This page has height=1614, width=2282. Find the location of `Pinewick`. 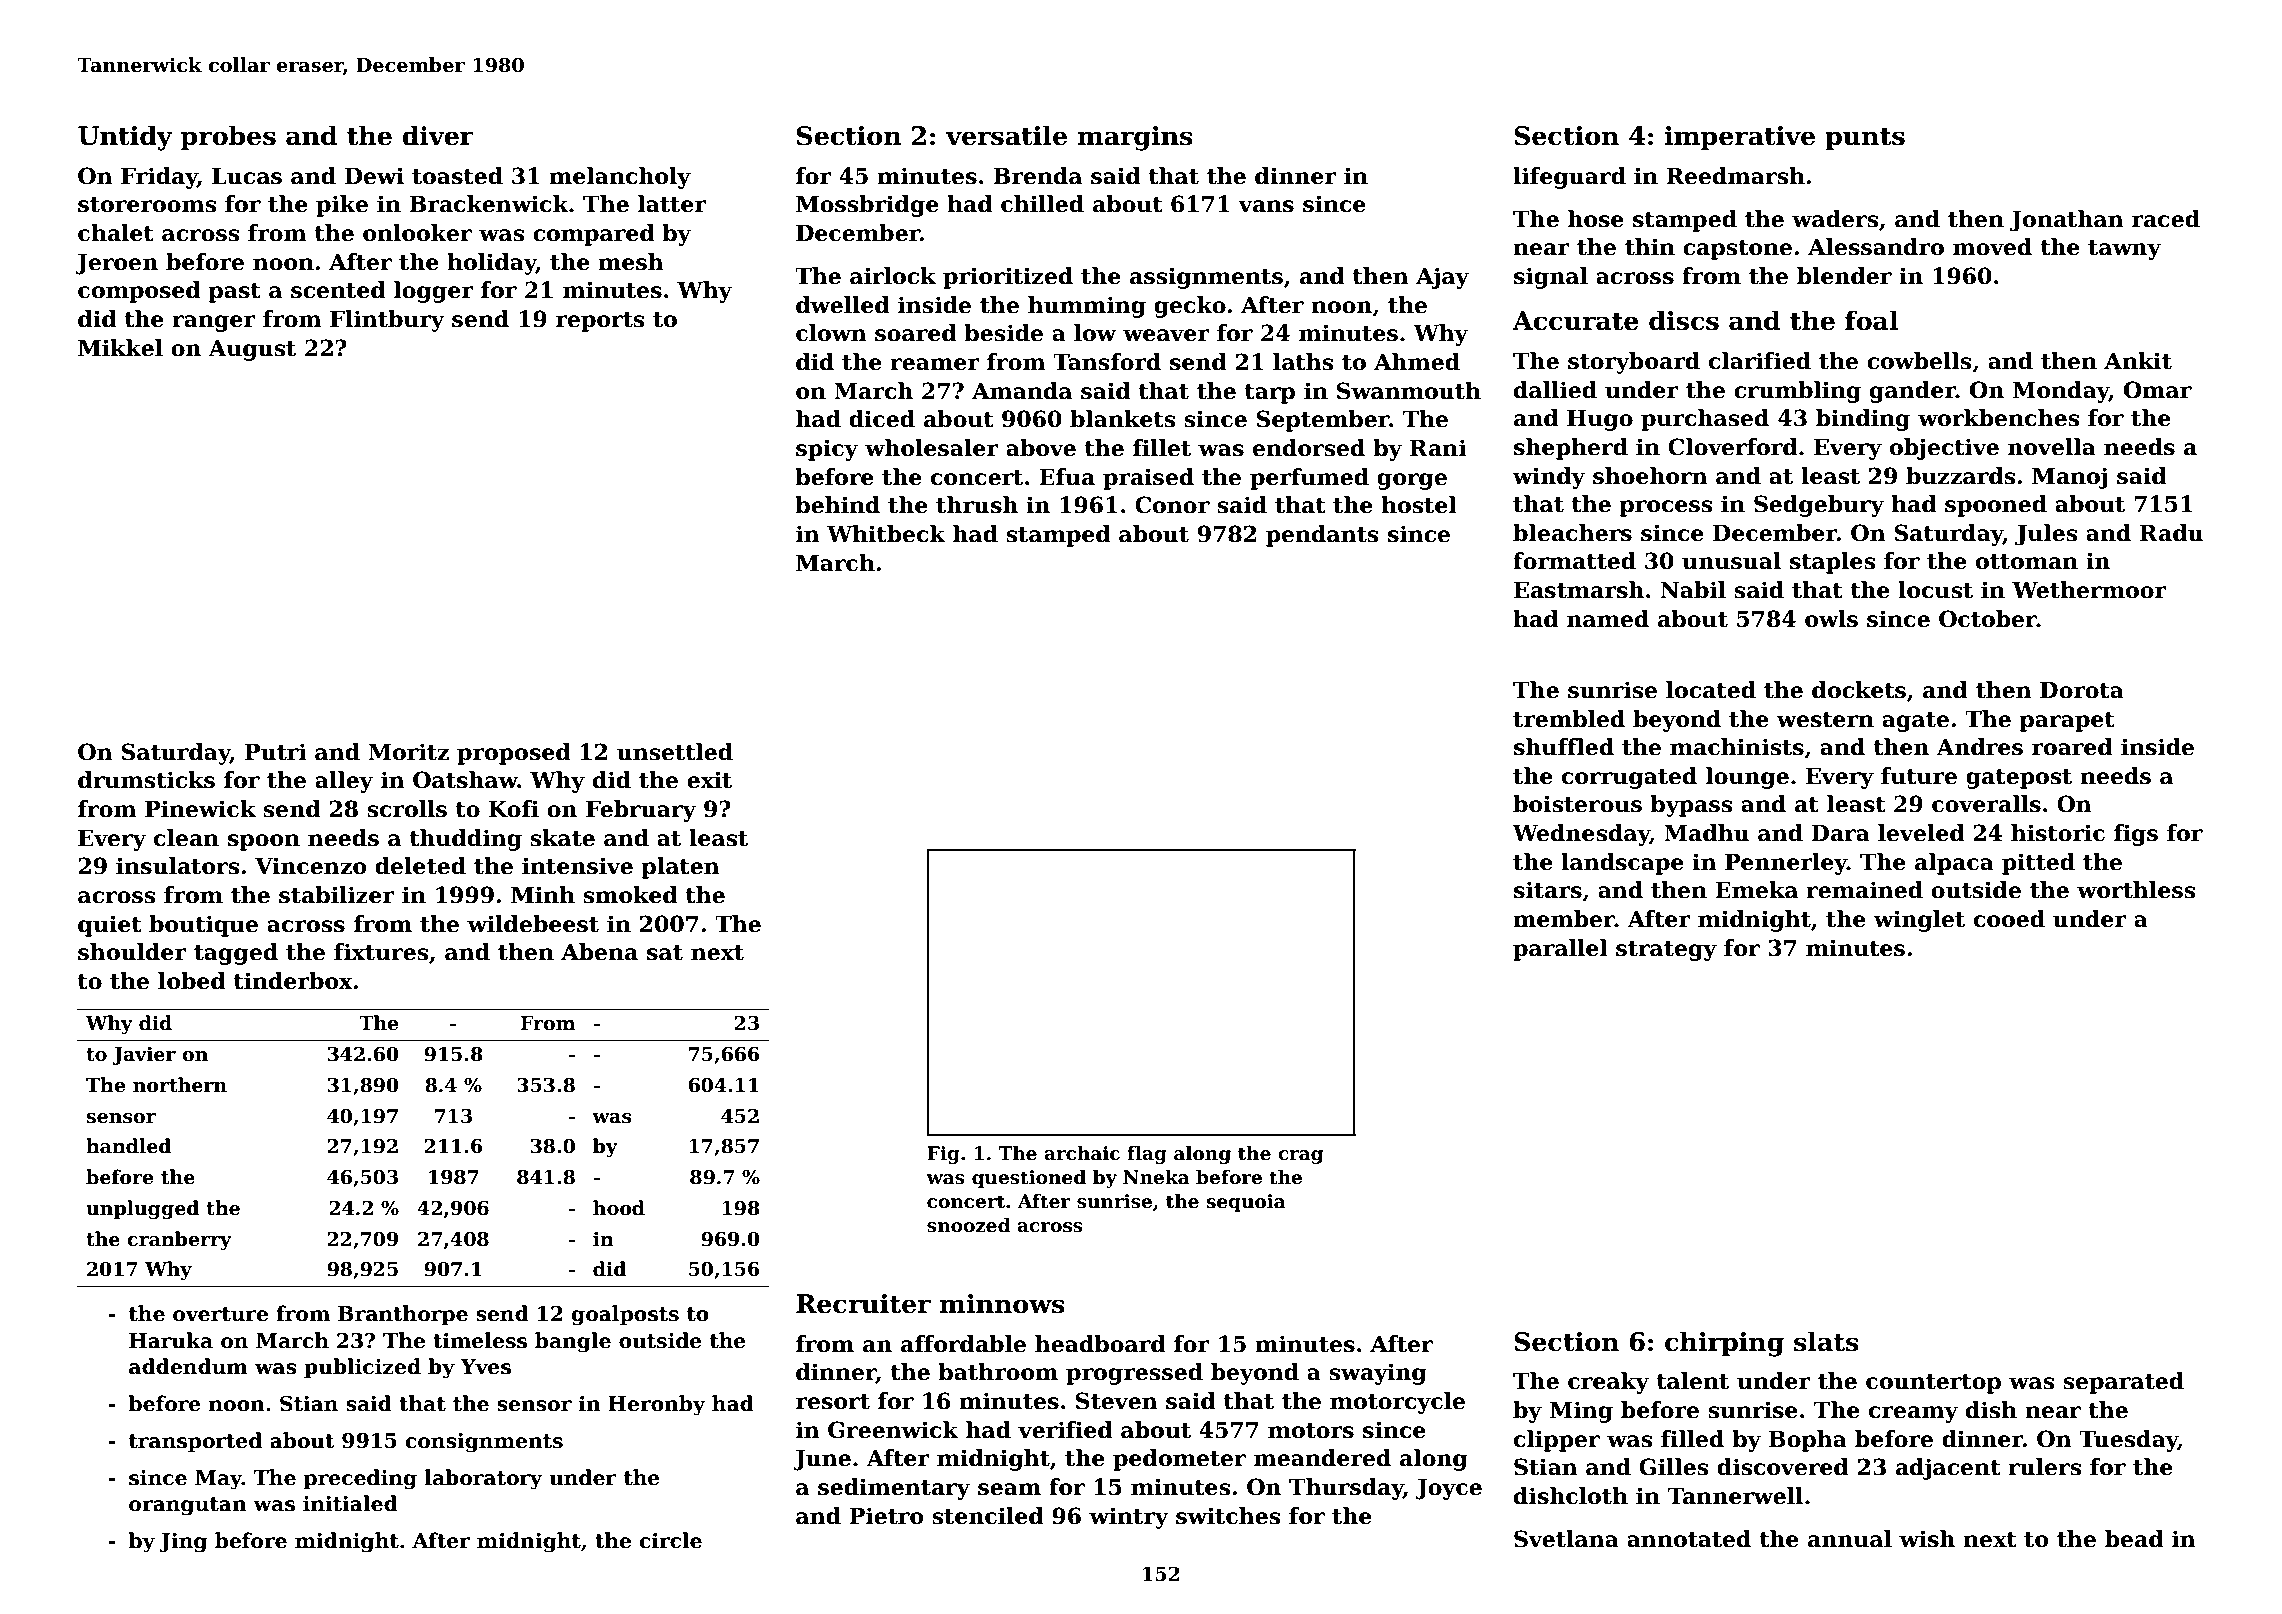

Pinewick is located at coordinates (200, 809).
